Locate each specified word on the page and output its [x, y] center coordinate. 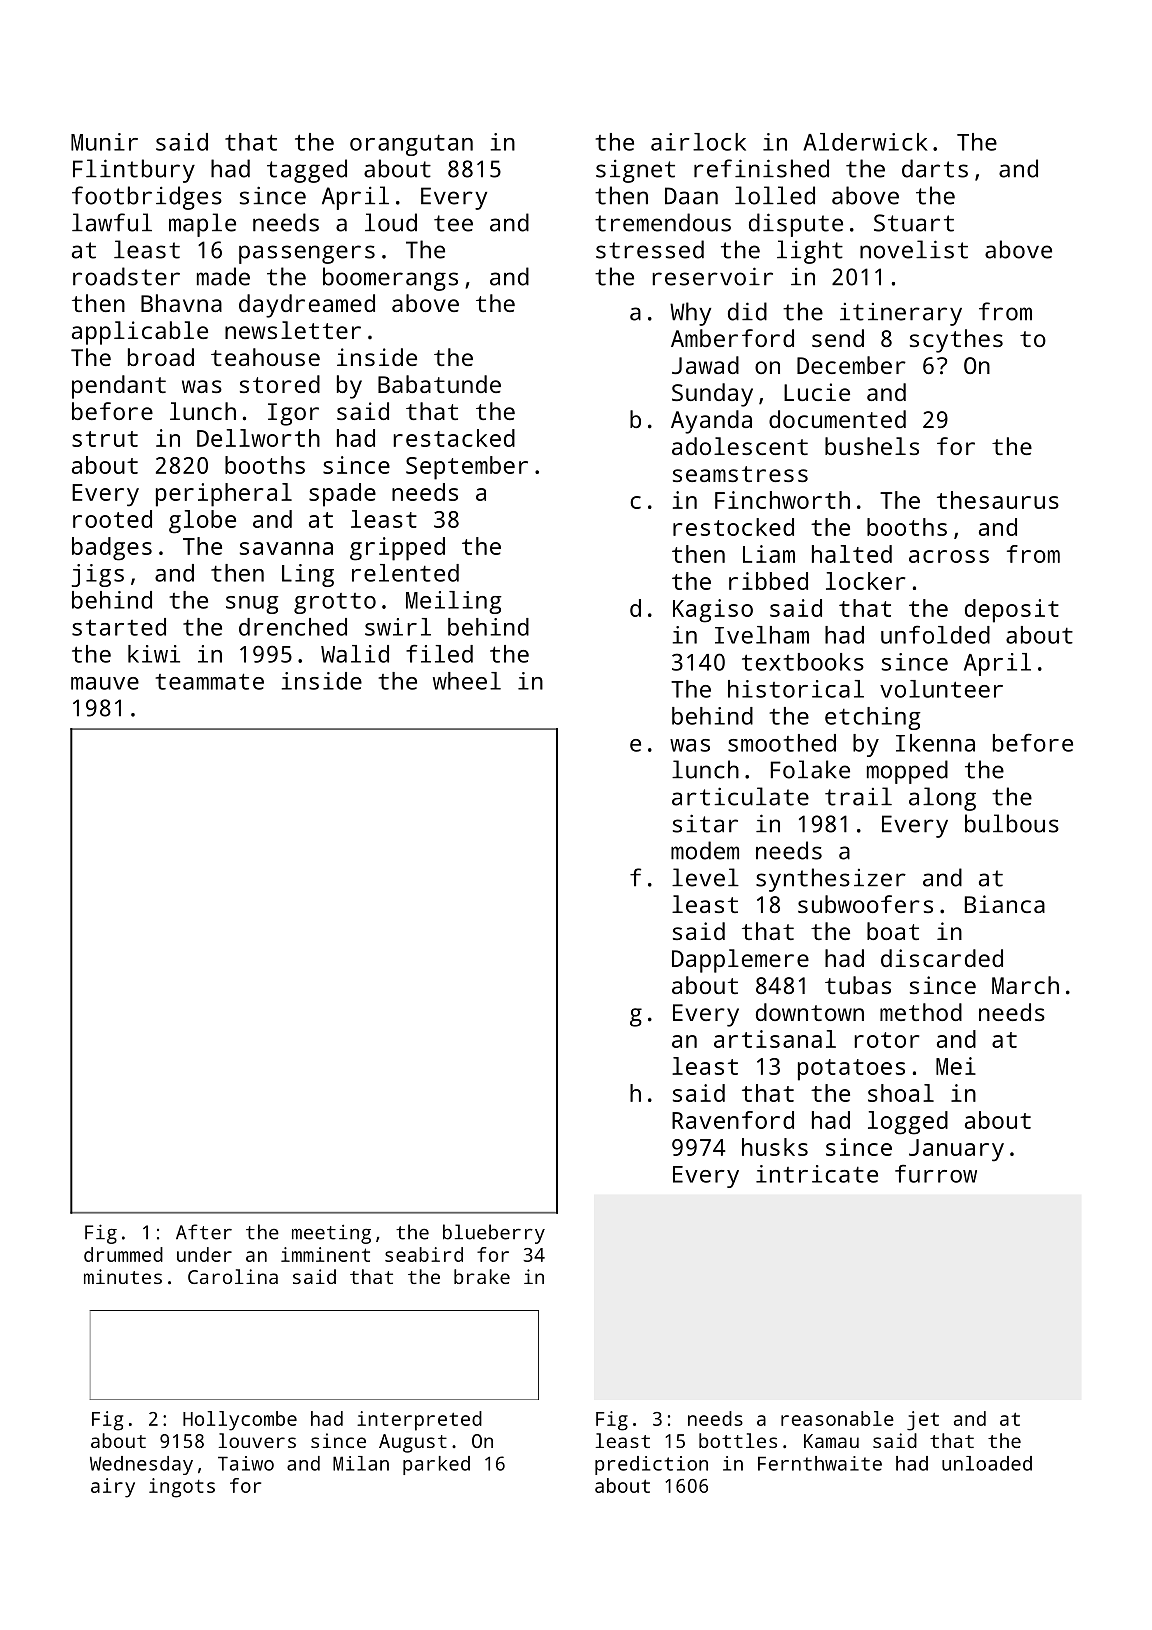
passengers [307, 254]
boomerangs [390, 279]
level [705, 877]
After [204, 1232]
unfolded [935, 634]
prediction [651, 1465]
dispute [796, 225]
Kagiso [713, 611]
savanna [286, 548]
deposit [1012, 611]
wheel [467, 681]
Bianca [1005, 904]
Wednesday [141, 1465]
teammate [209, 681]
